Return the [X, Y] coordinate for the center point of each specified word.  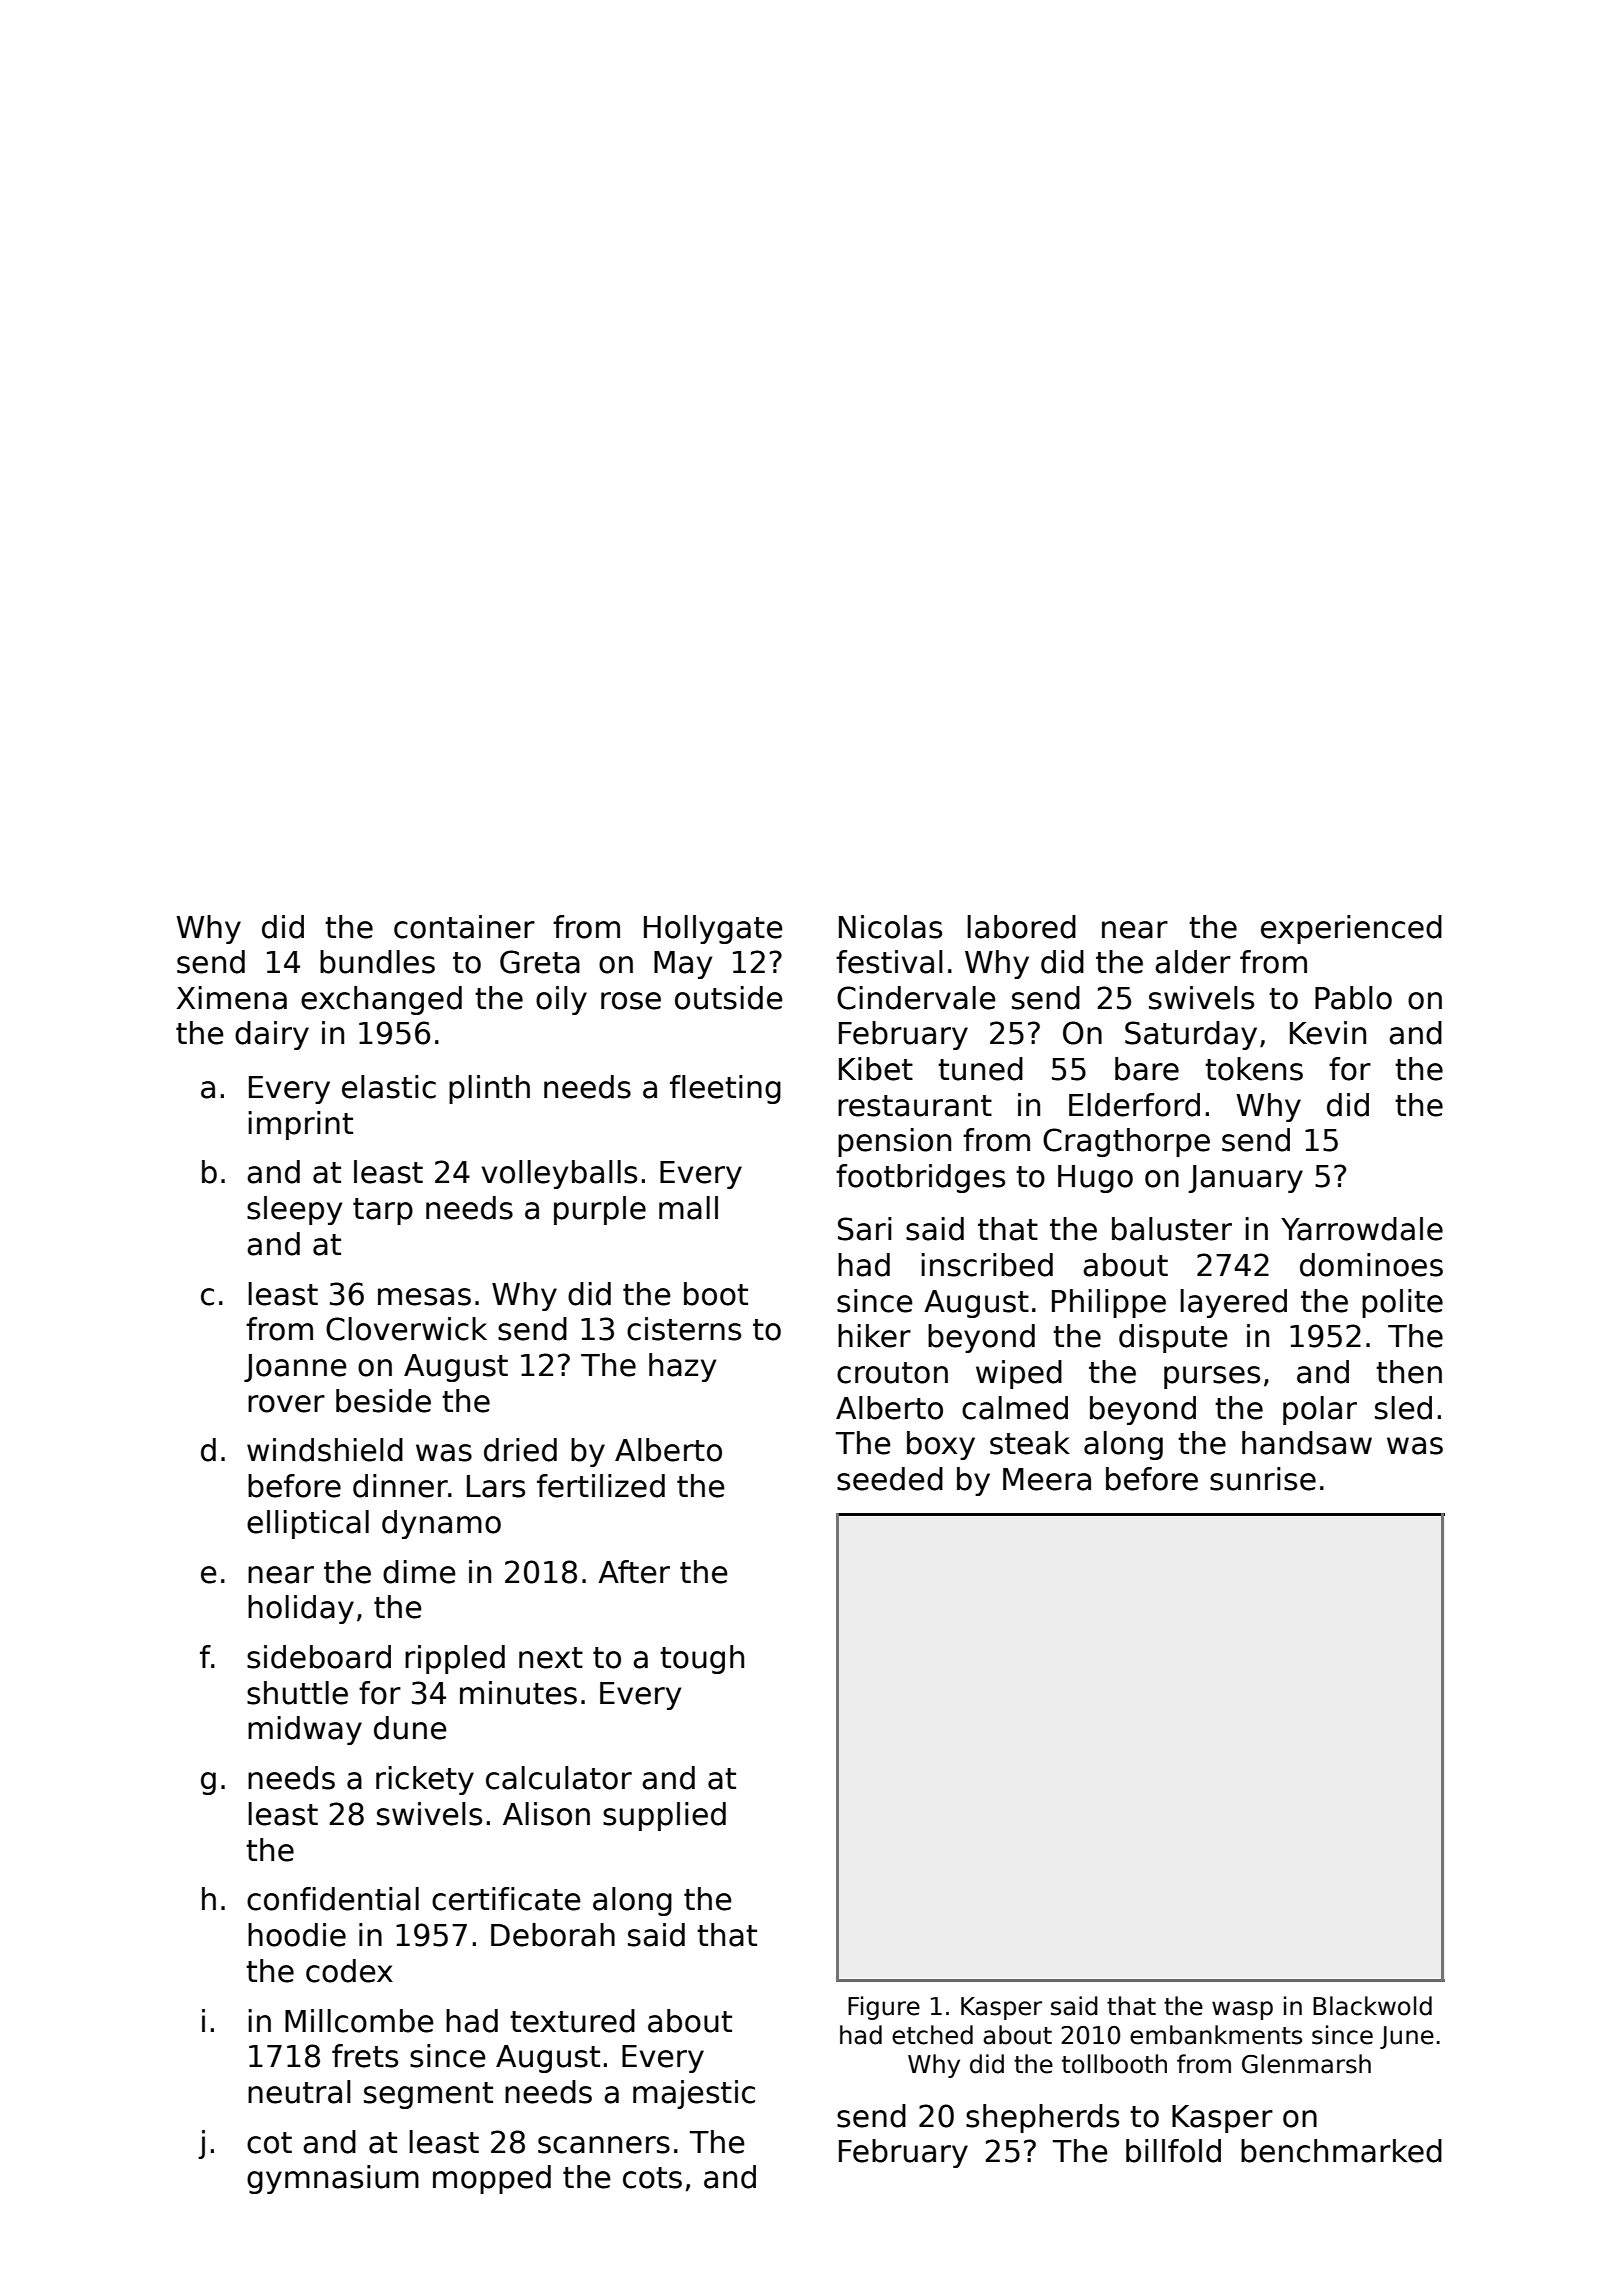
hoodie [297, 1935]
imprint [300, 1125]
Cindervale [916, 998]
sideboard [319, 1657]
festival [889, 962]
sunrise [1263, 1479]
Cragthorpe [1126, 1142]
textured [572, 2021]
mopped [492, 2179]
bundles [377, 962]
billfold [1173, 2151]
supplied [664, 1816]
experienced [1351, 929]
